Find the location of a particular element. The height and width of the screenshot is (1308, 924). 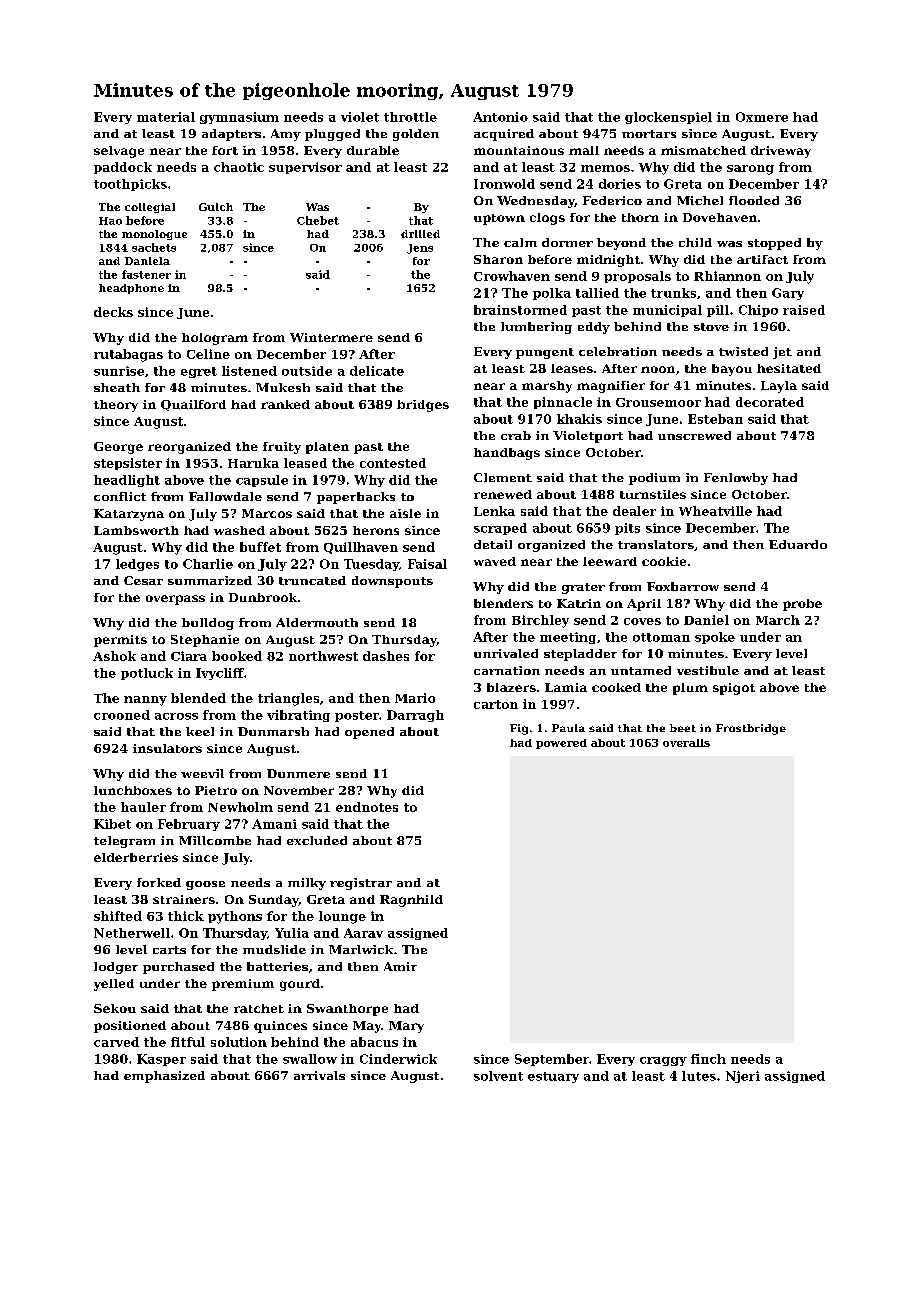

Frostbridge is located at coordinates (751, 729).
